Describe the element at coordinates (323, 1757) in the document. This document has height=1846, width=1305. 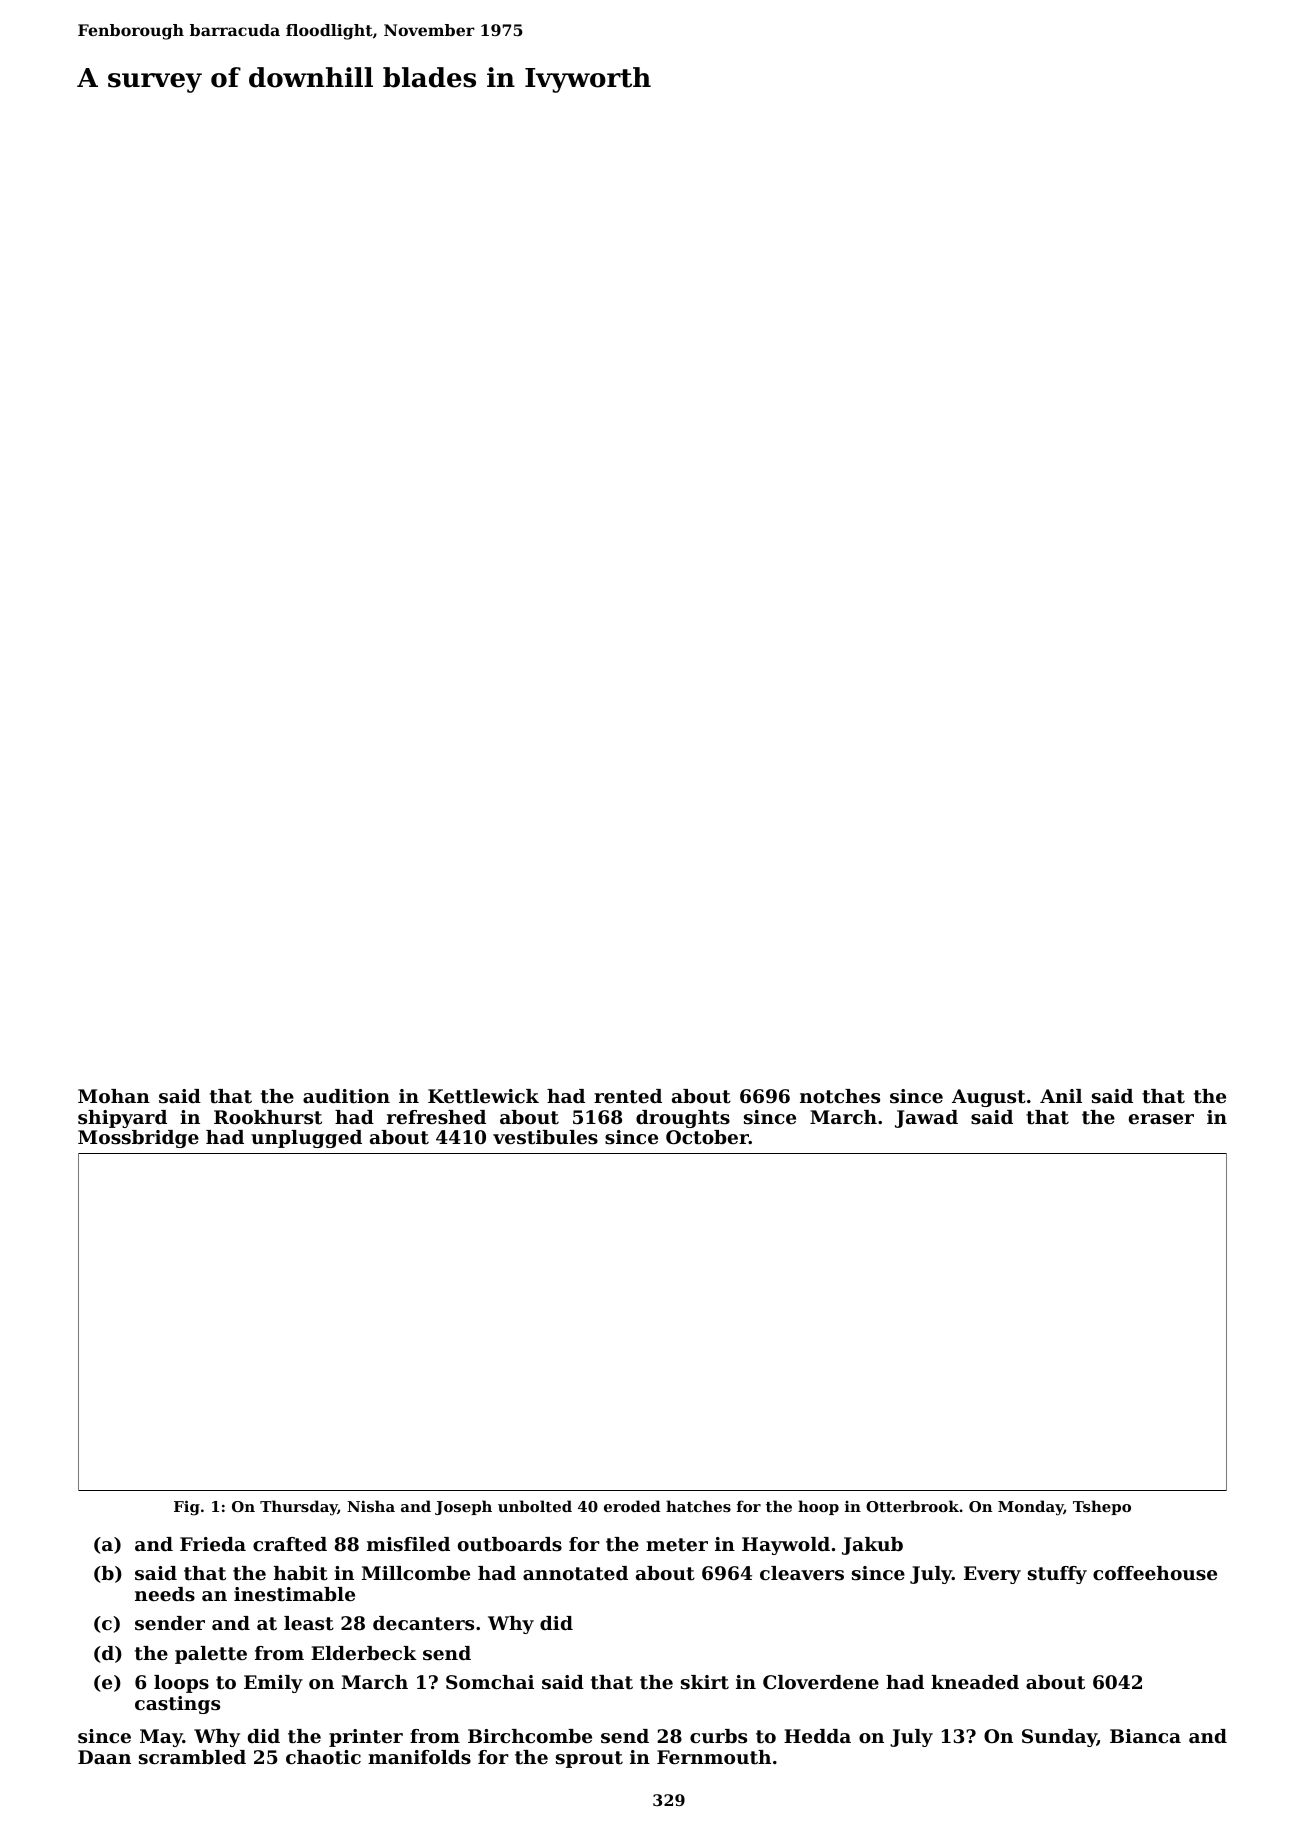
I see `chaotic` at that location.
